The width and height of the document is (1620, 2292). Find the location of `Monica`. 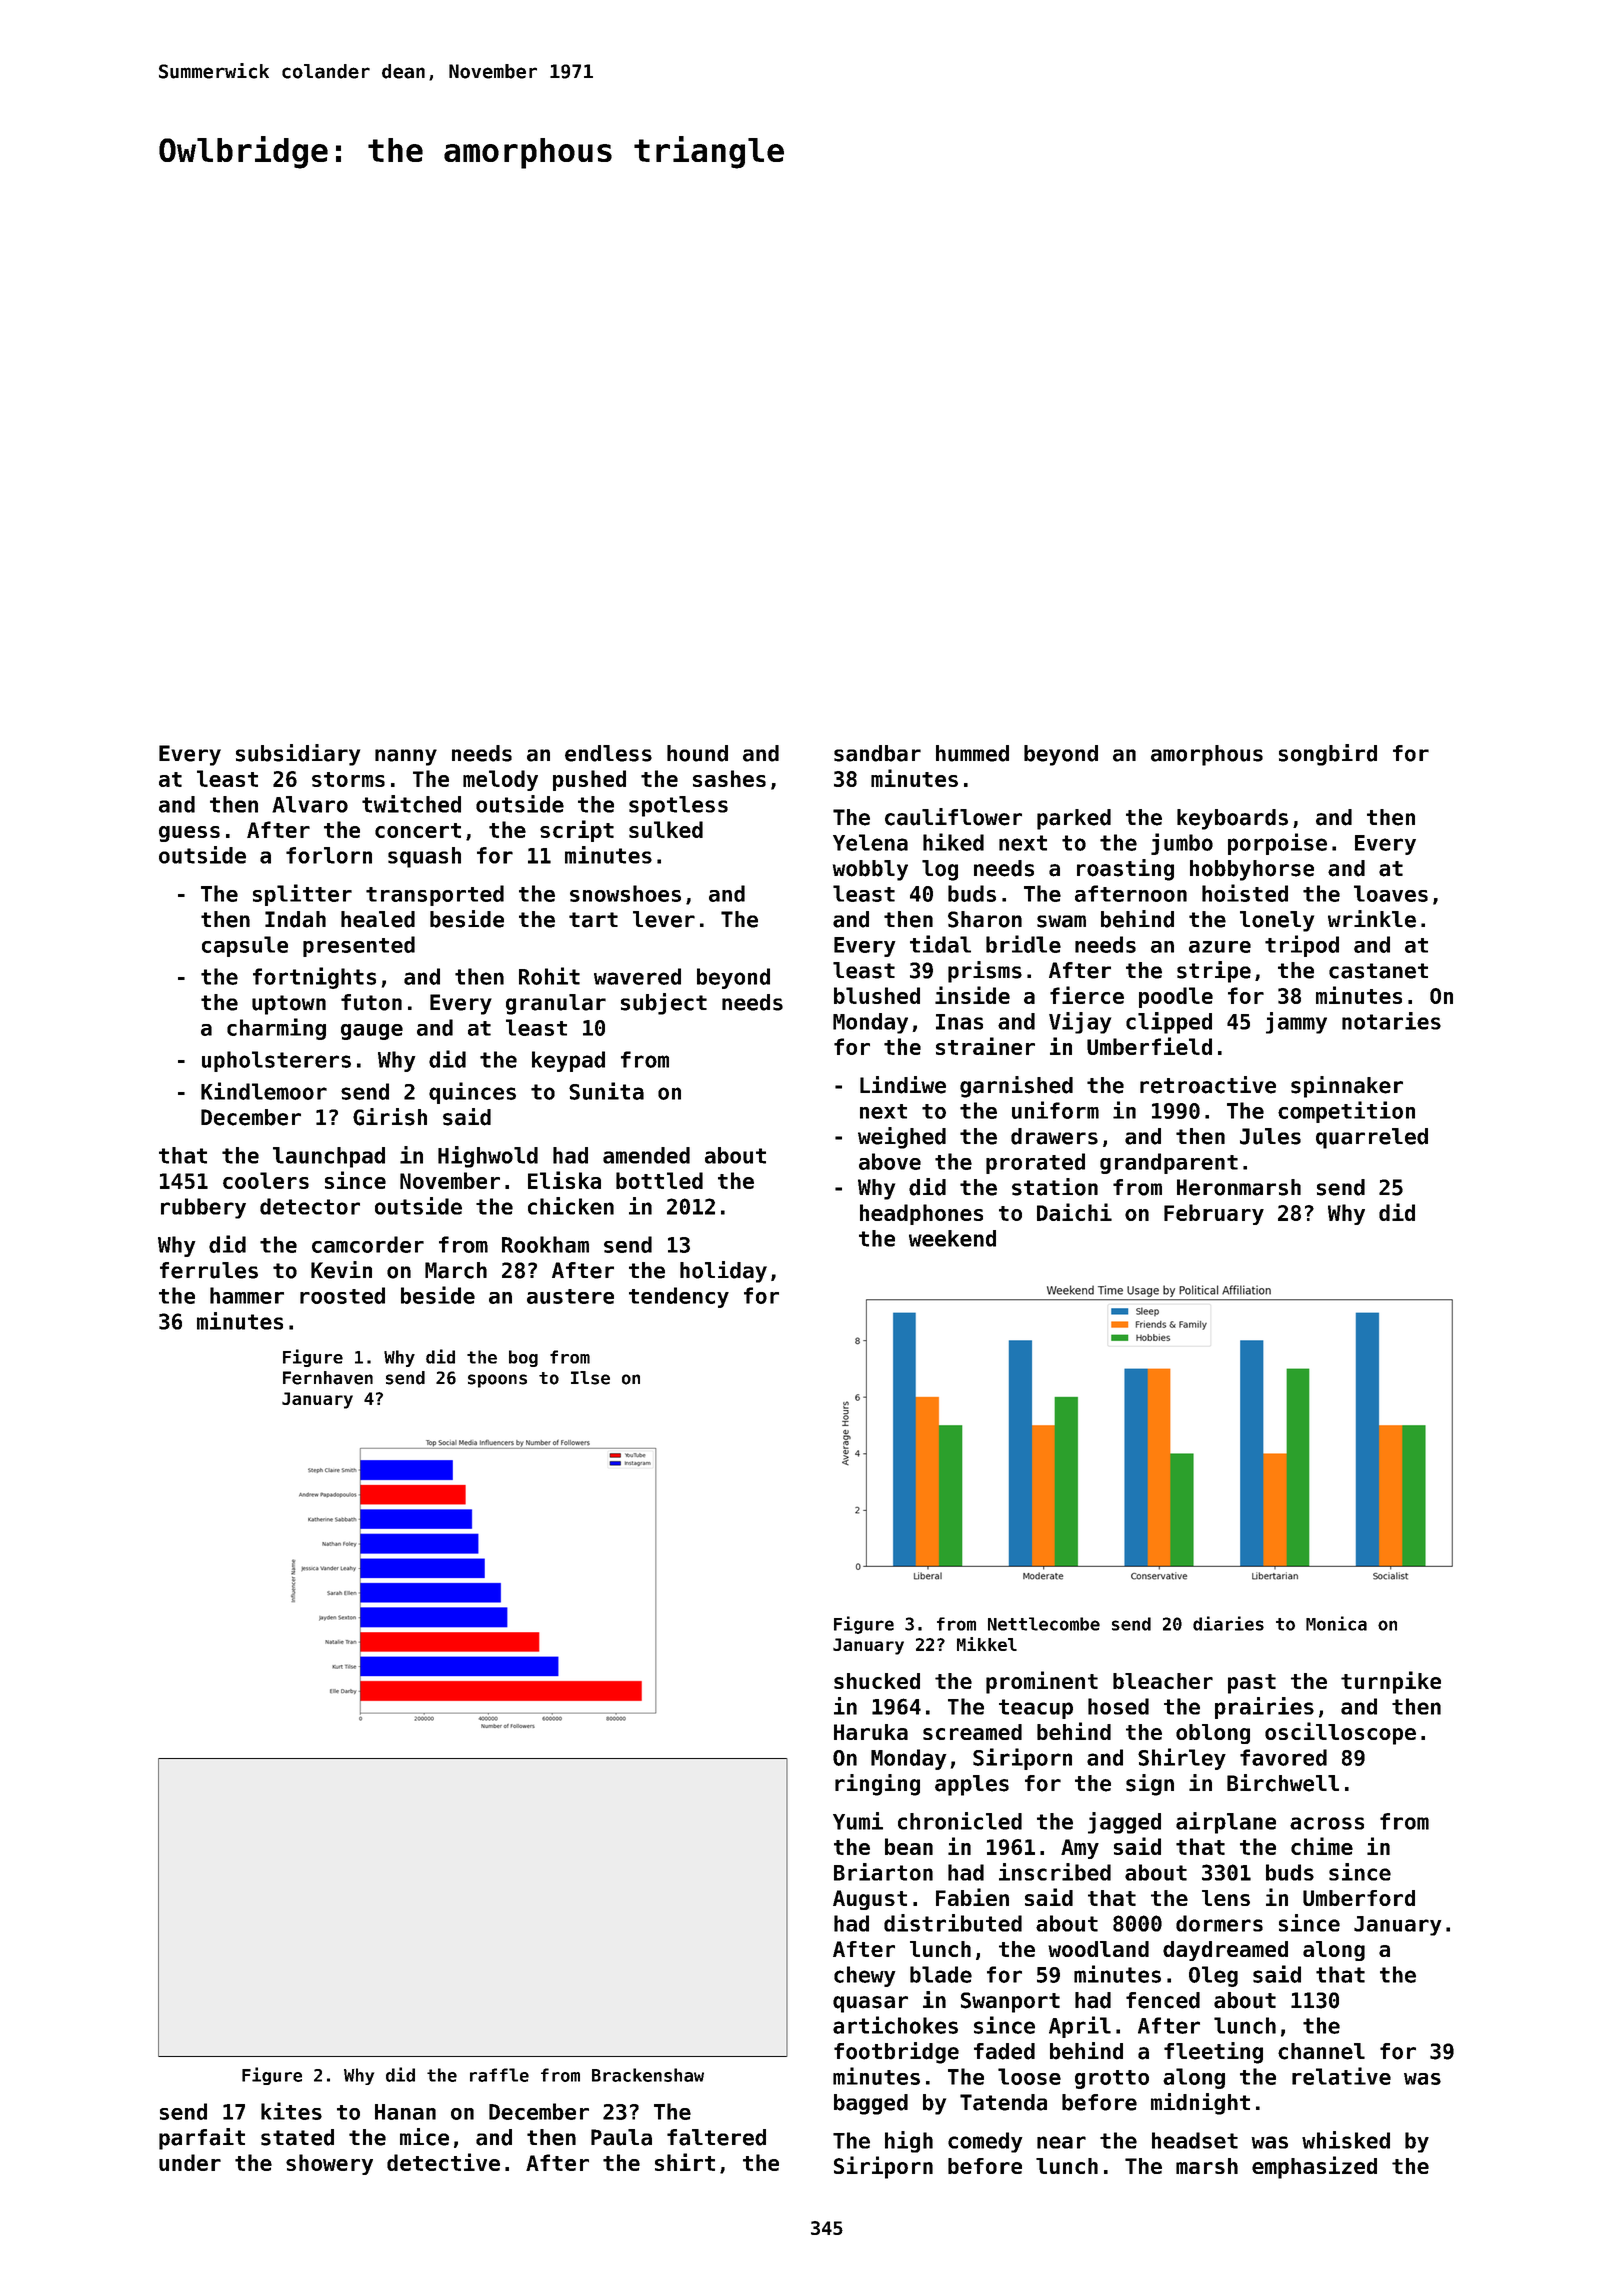

Monica is located at coordinates (1336, 1623).
